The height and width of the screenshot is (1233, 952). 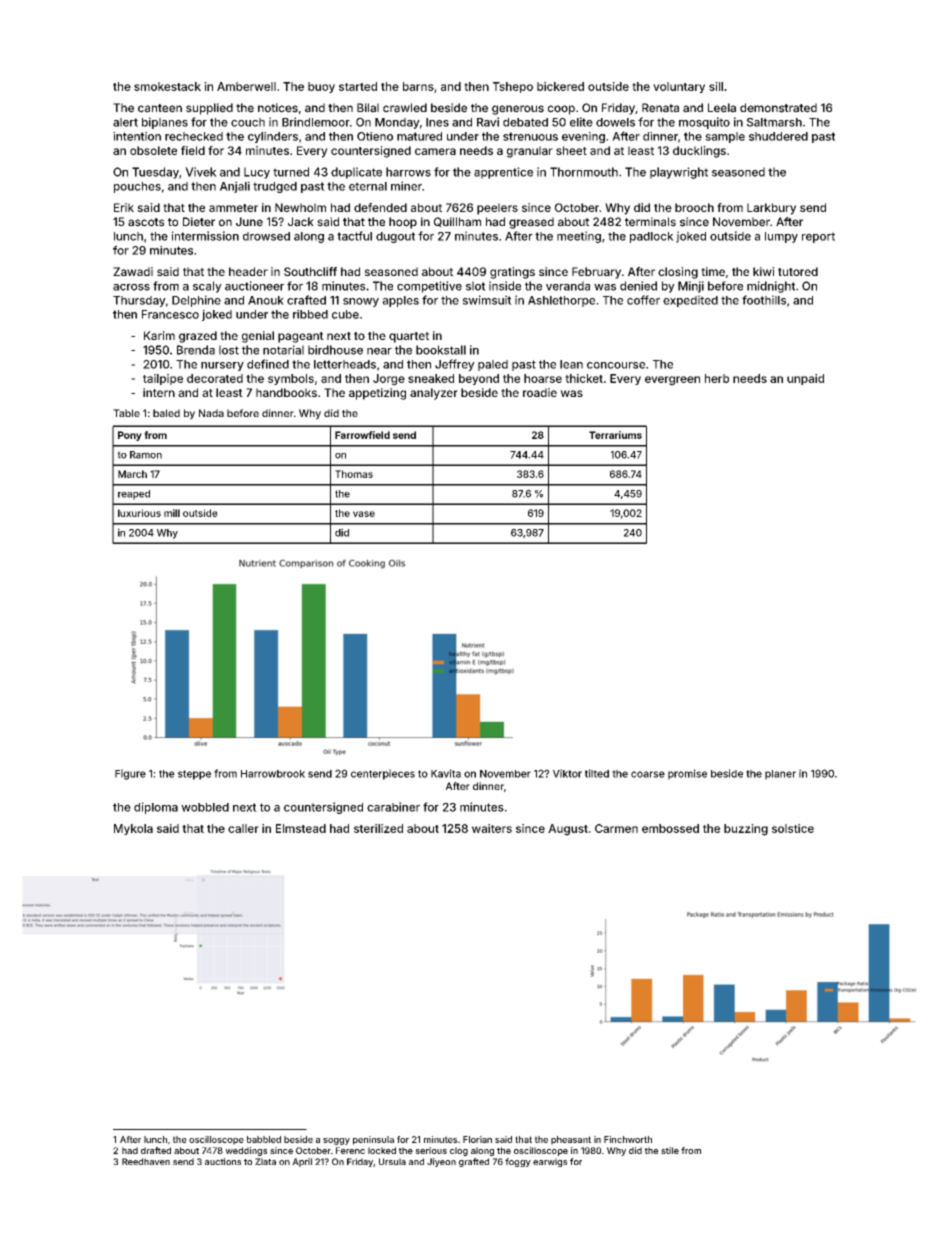 What do you see at coordinates (159, 335) in the screenshot?
I see `Karim` at bounding box center [159, 335].
